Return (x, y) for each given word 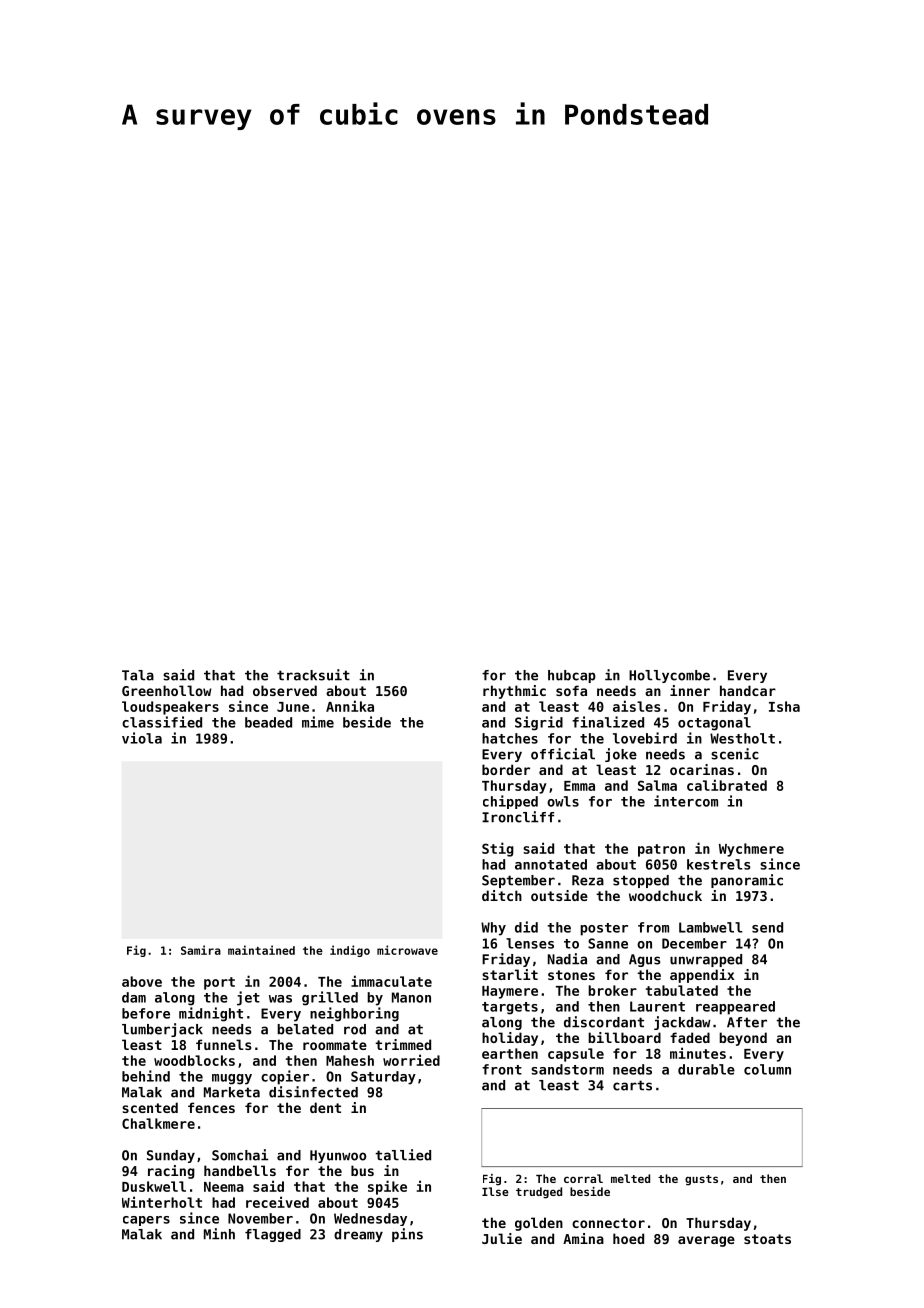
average (706, 1241)
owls (563, 801)
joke (621, 755)
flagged (273, 1235)
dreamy (358, 1235)
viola (142, 738)
